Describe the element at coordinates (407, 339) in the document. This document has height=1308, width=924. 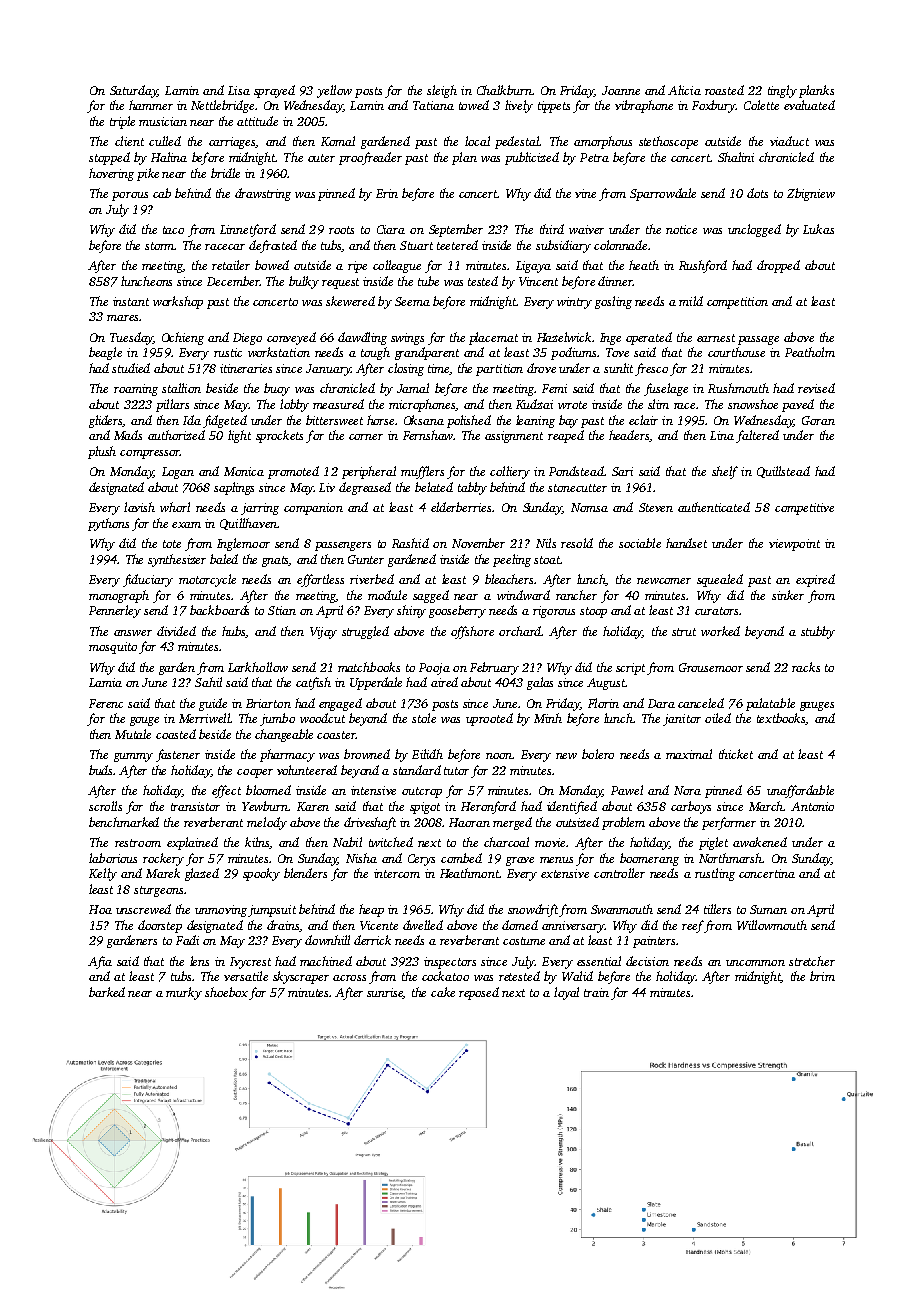
I see `swings` at that location.
